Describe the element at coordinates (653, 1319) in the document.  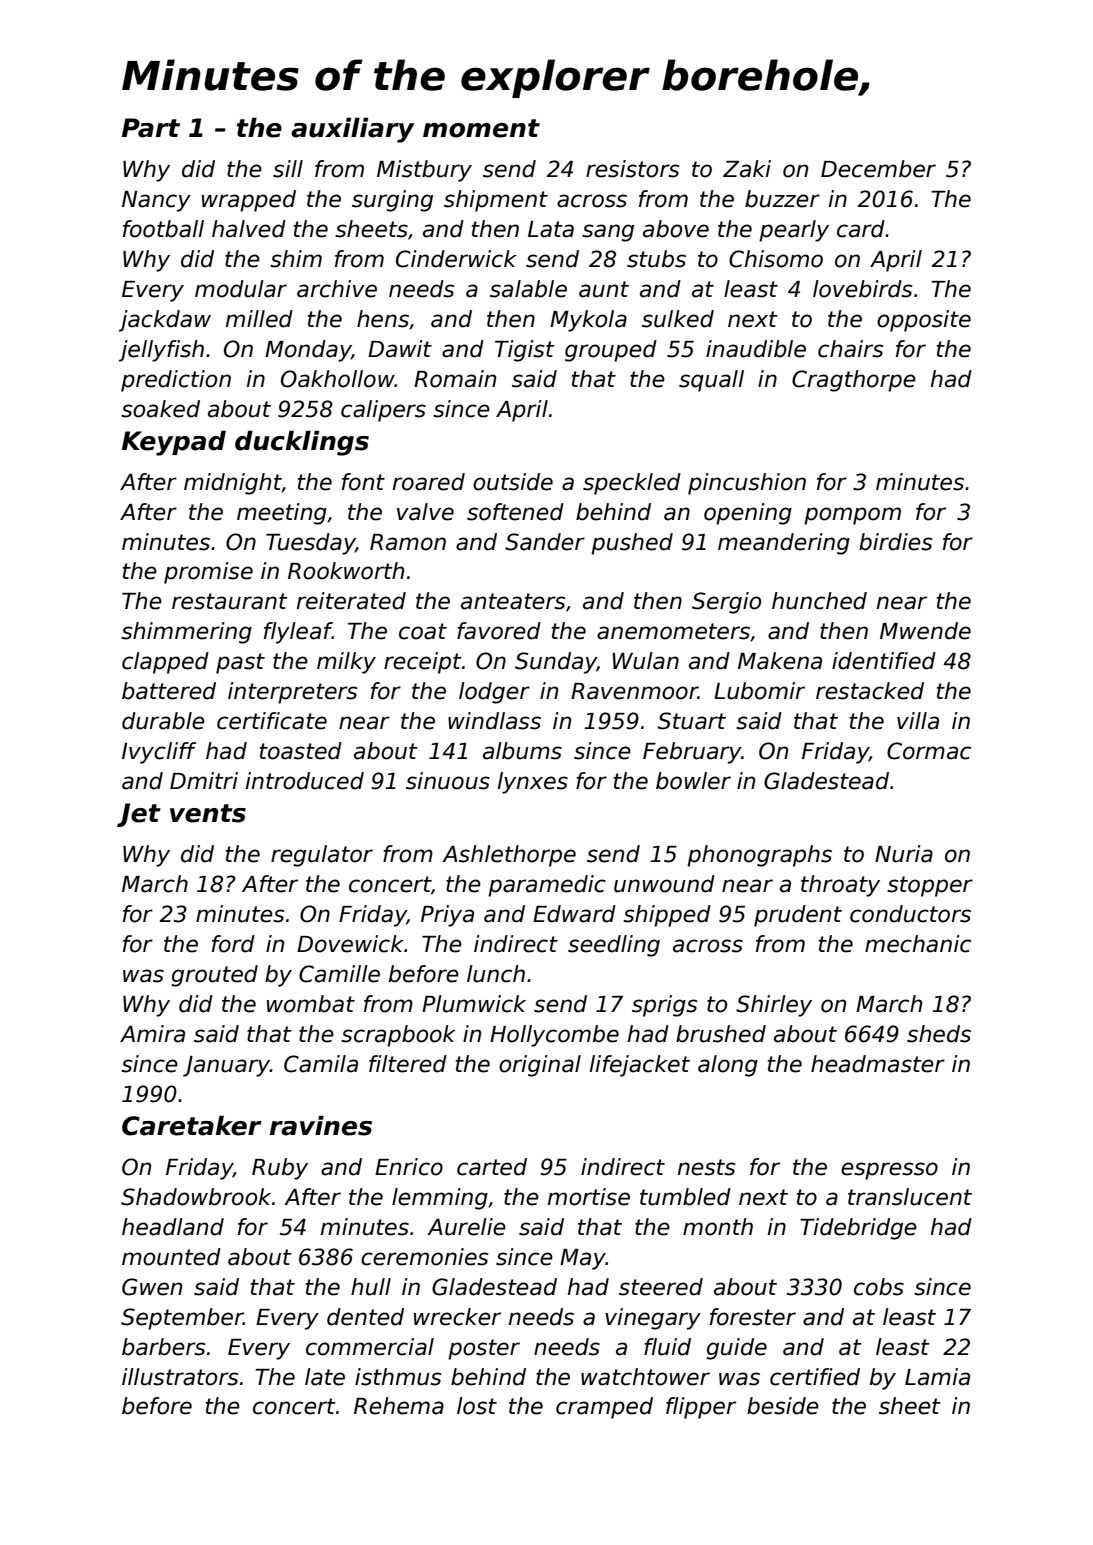
I see `vinegary` at that location.
